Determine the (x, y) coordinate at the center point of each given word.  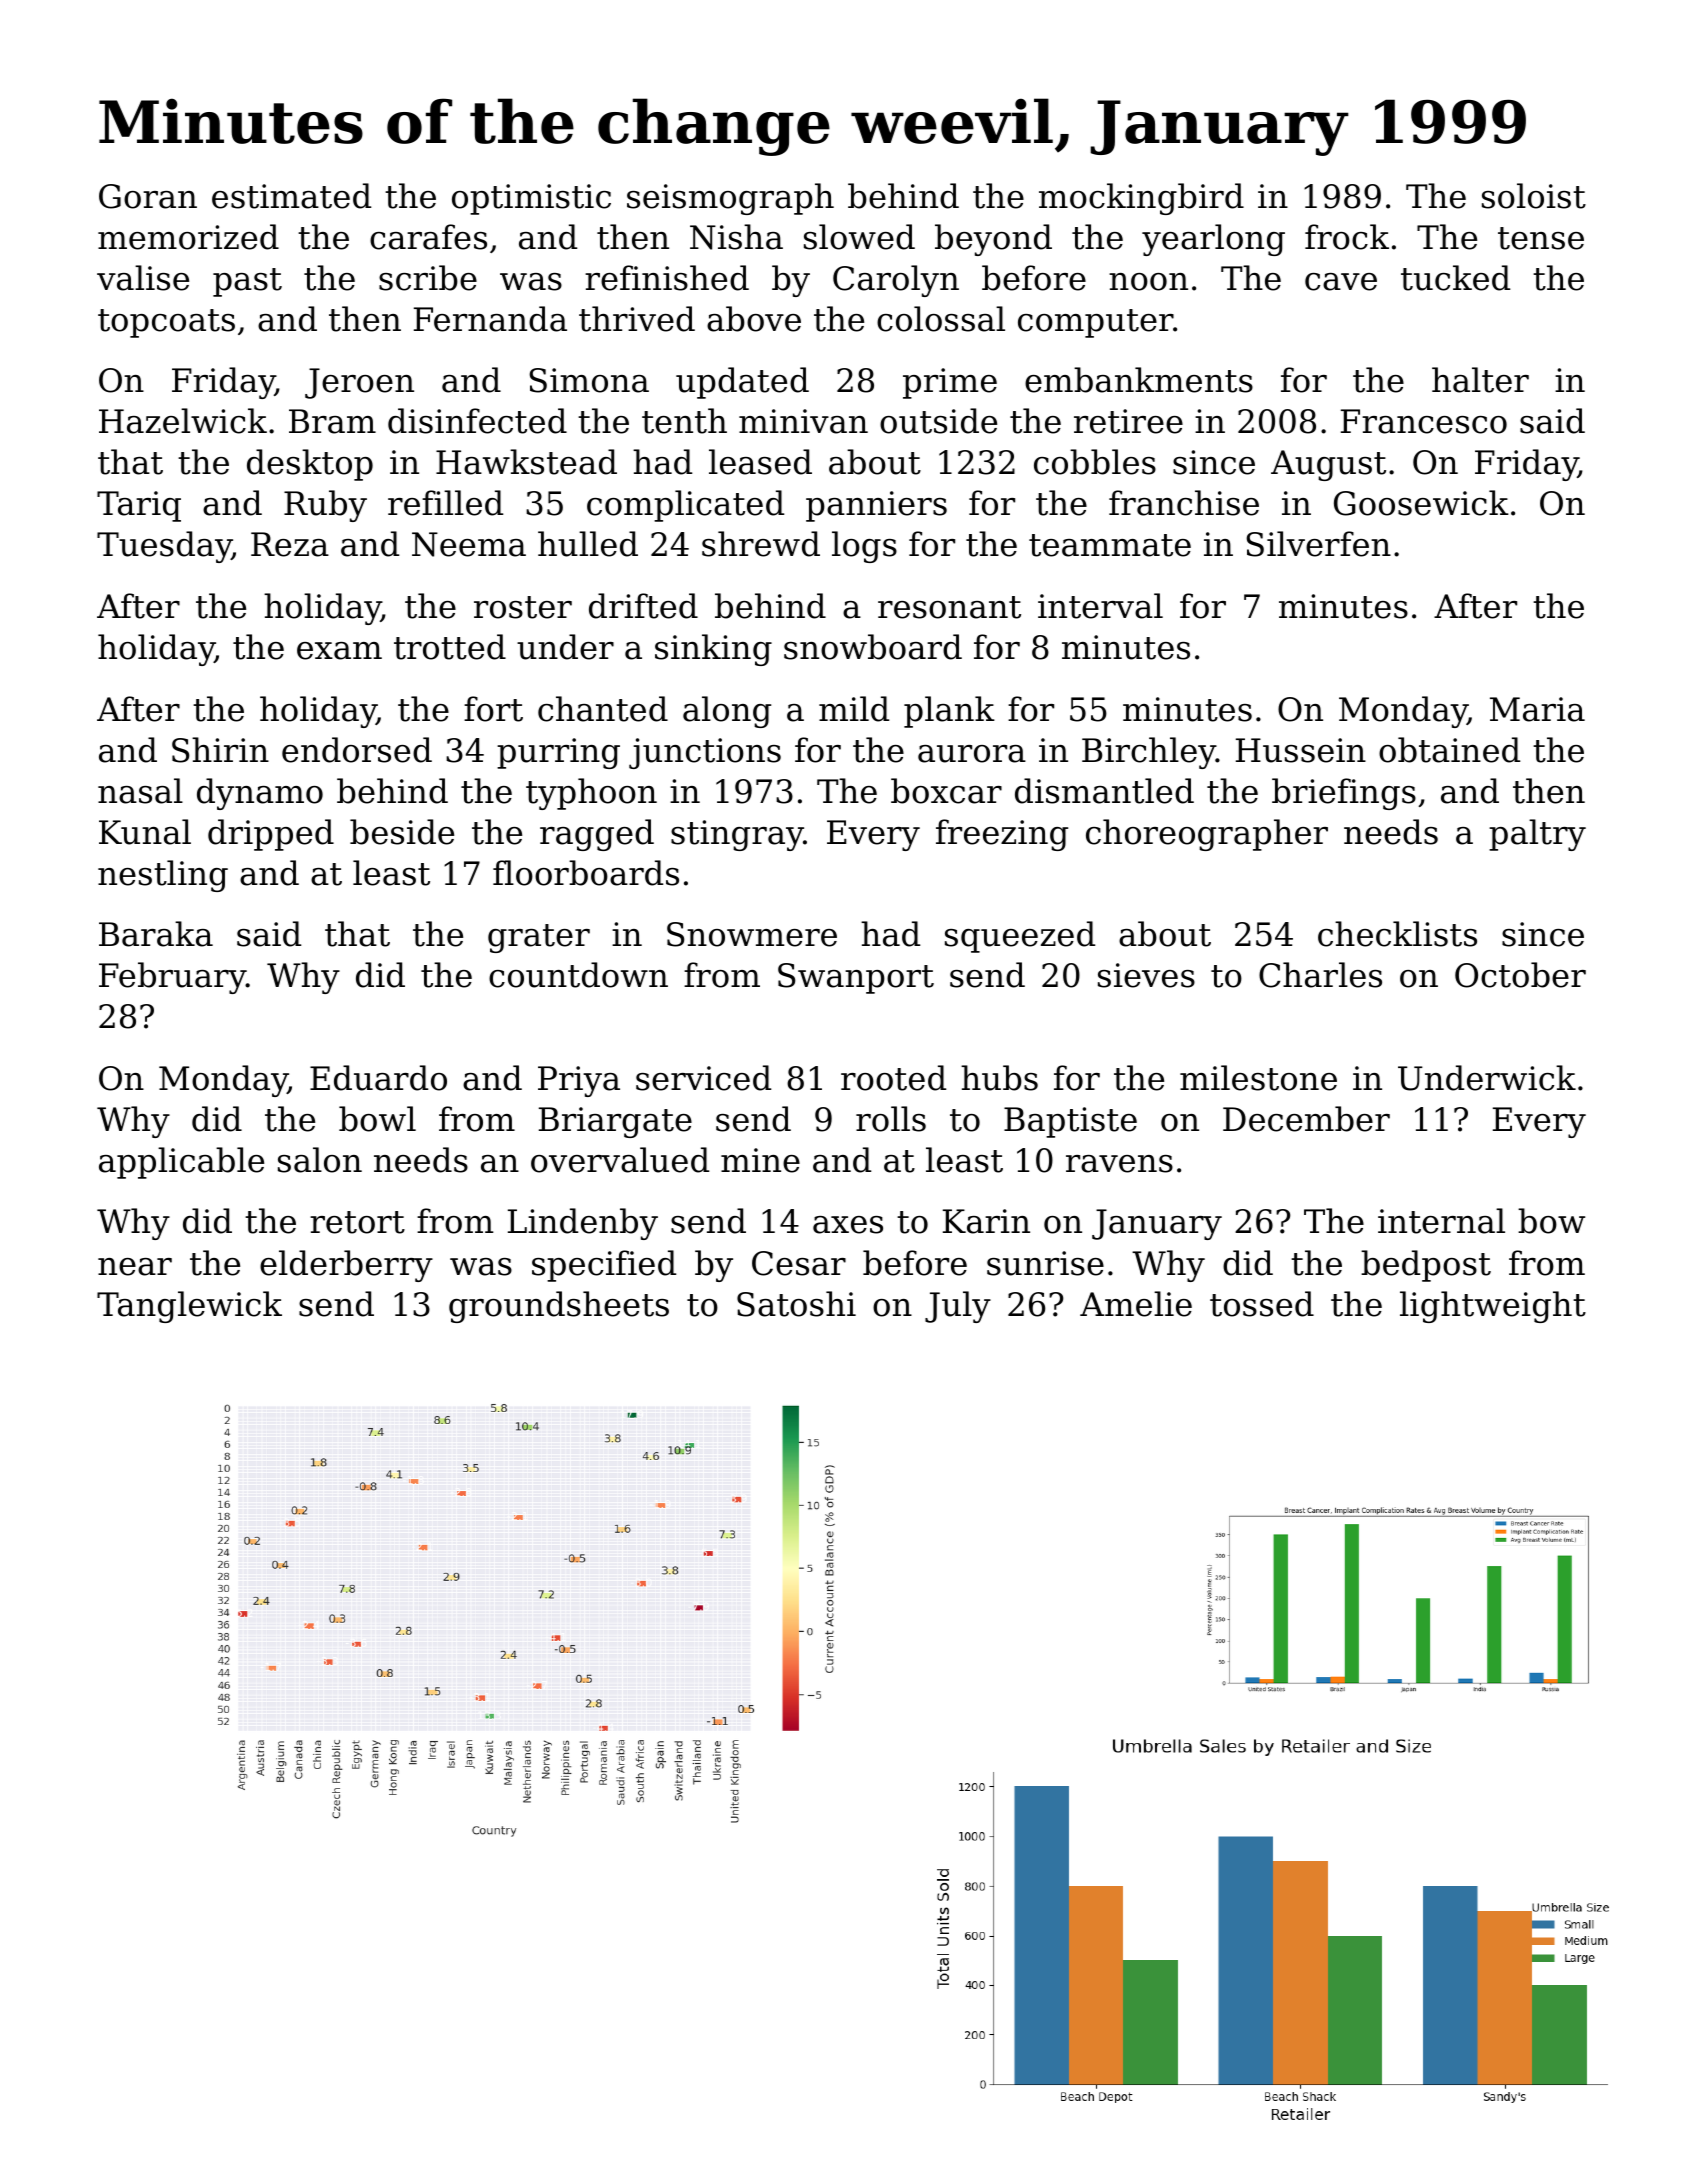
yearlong (1213, 240)
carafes (428, 237)
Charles (1320, 975)
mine (760, 1160)
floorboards (586, 873)
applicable (181, 1163)
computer (1095, 323)
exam (339, 651)
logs (864, 547)
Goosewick (1421, 503)
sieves (1146, 975)
